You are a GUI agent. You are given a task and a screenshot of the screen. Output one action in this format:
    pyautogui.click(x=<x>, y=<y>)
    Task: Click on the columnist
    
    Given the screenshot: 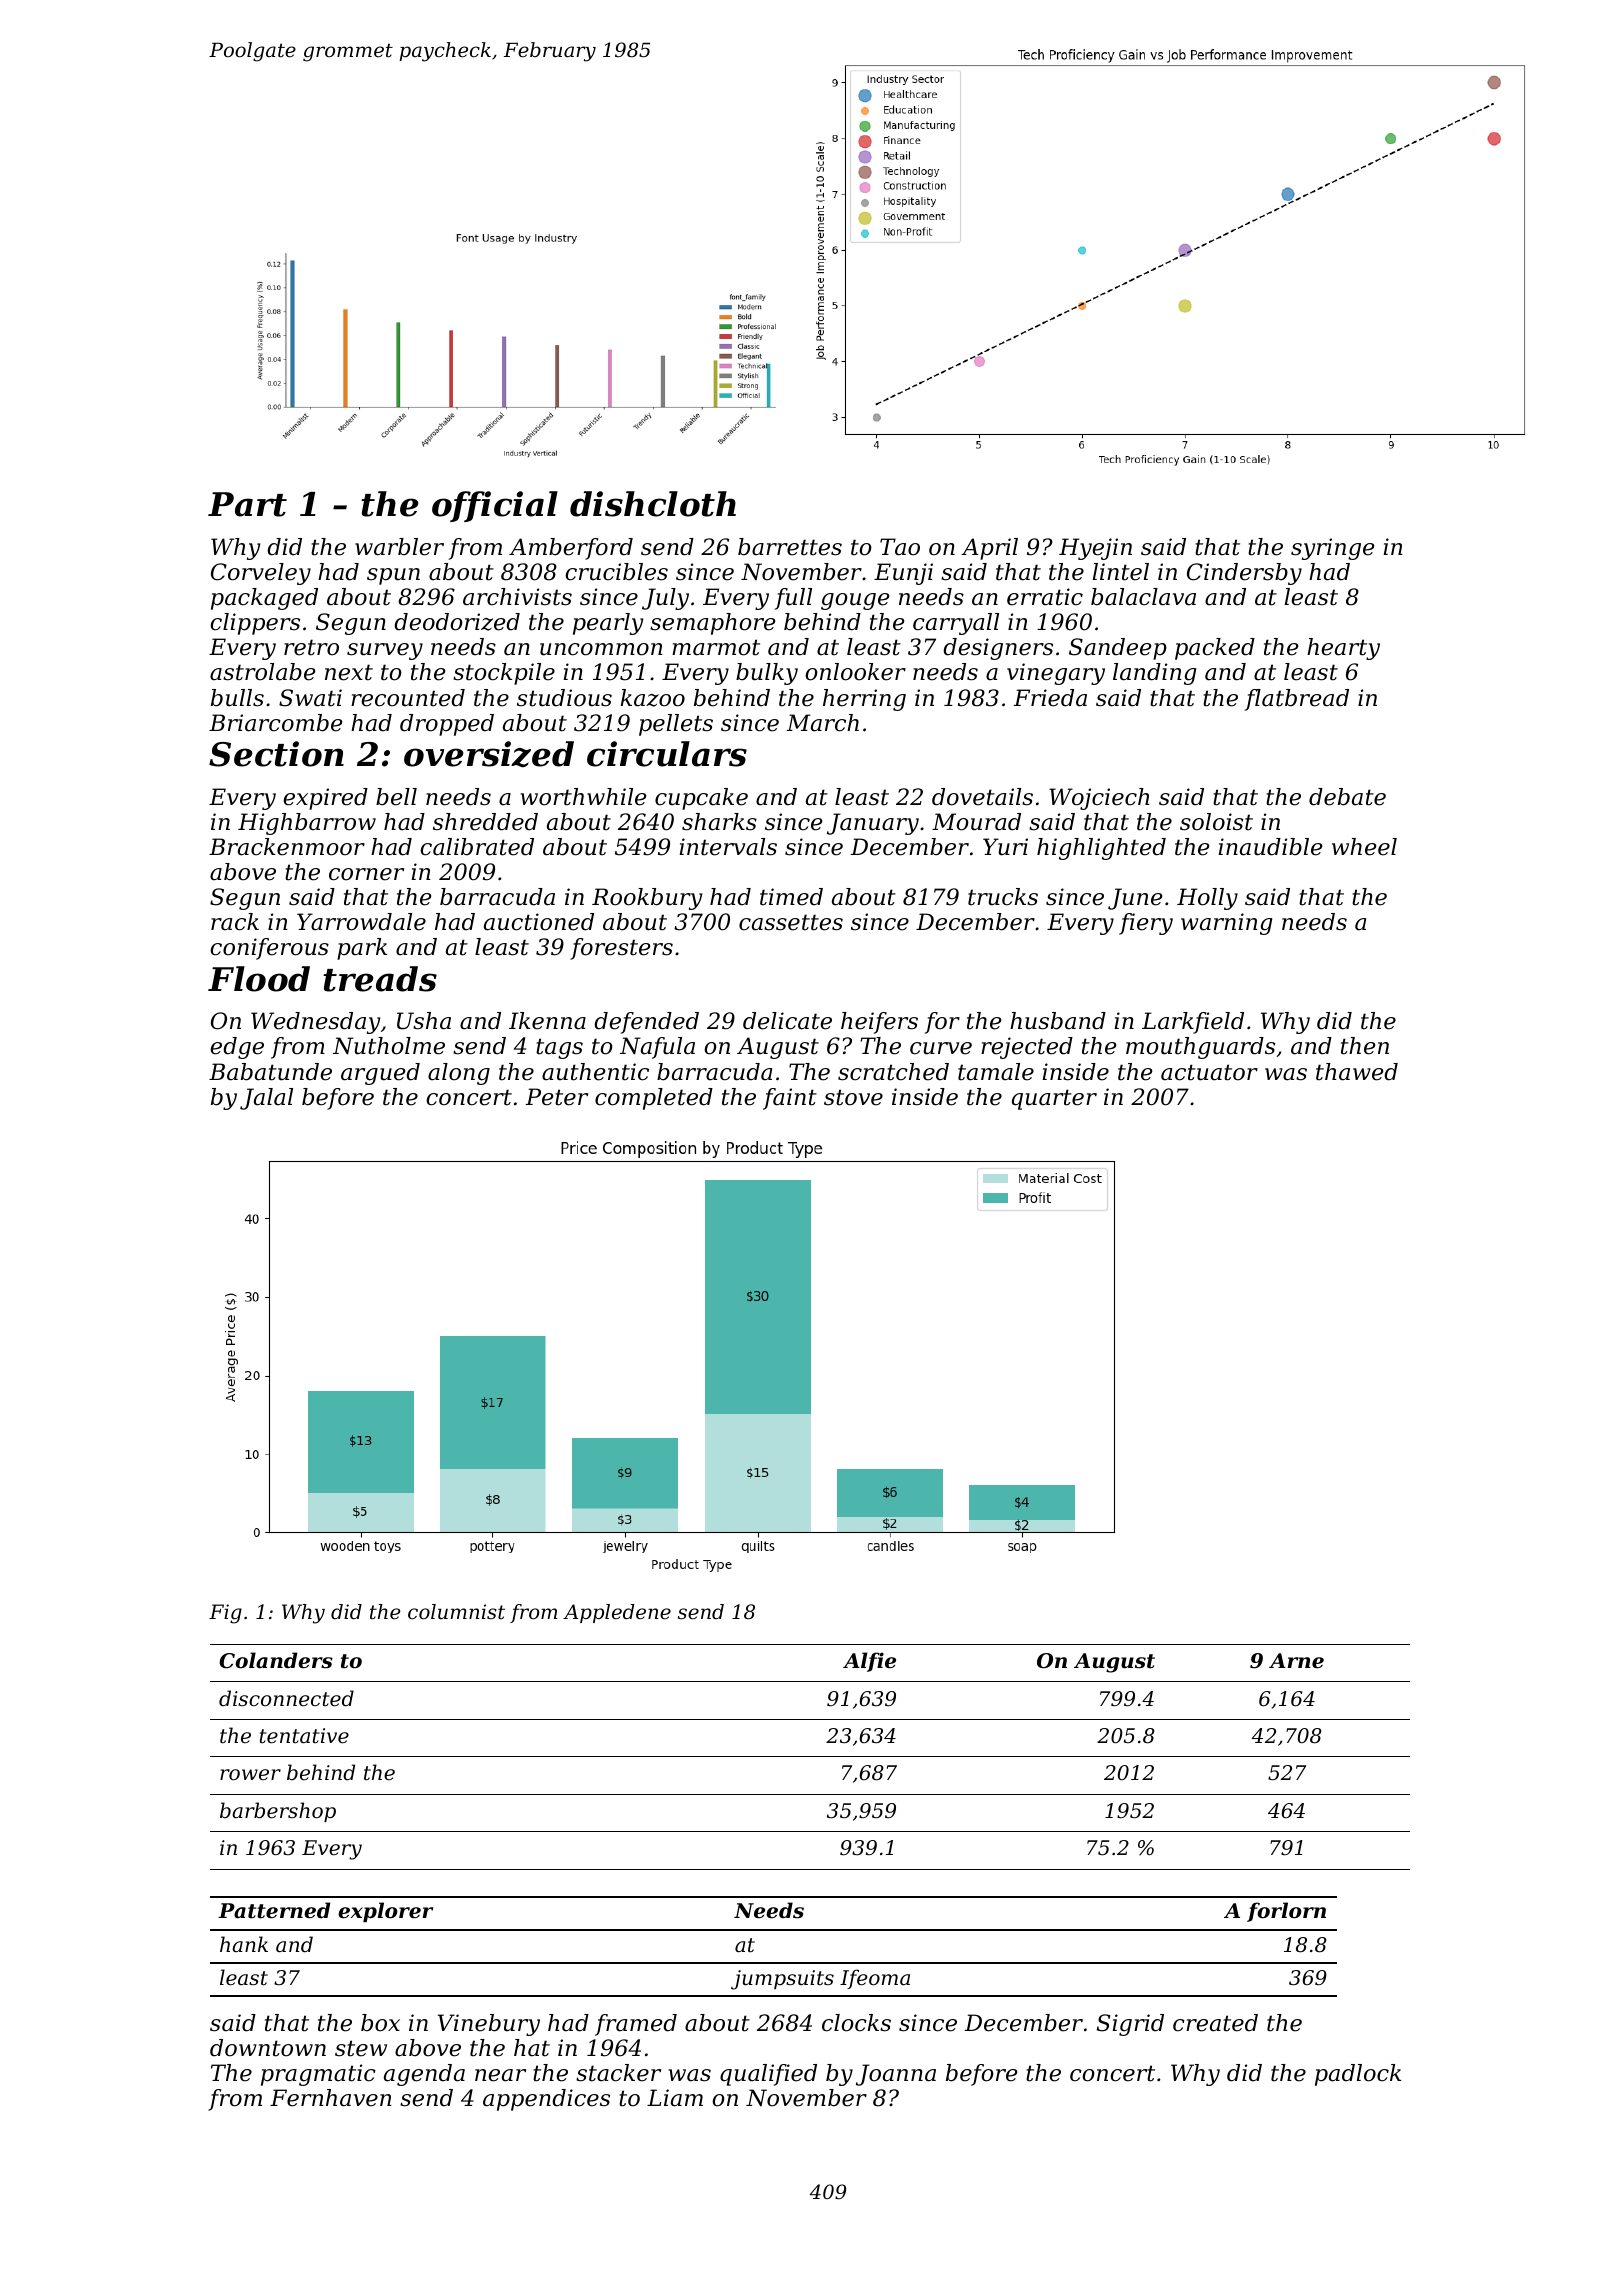 What is the action you would take?
    pyautogui.click(x=456, y=1612)
